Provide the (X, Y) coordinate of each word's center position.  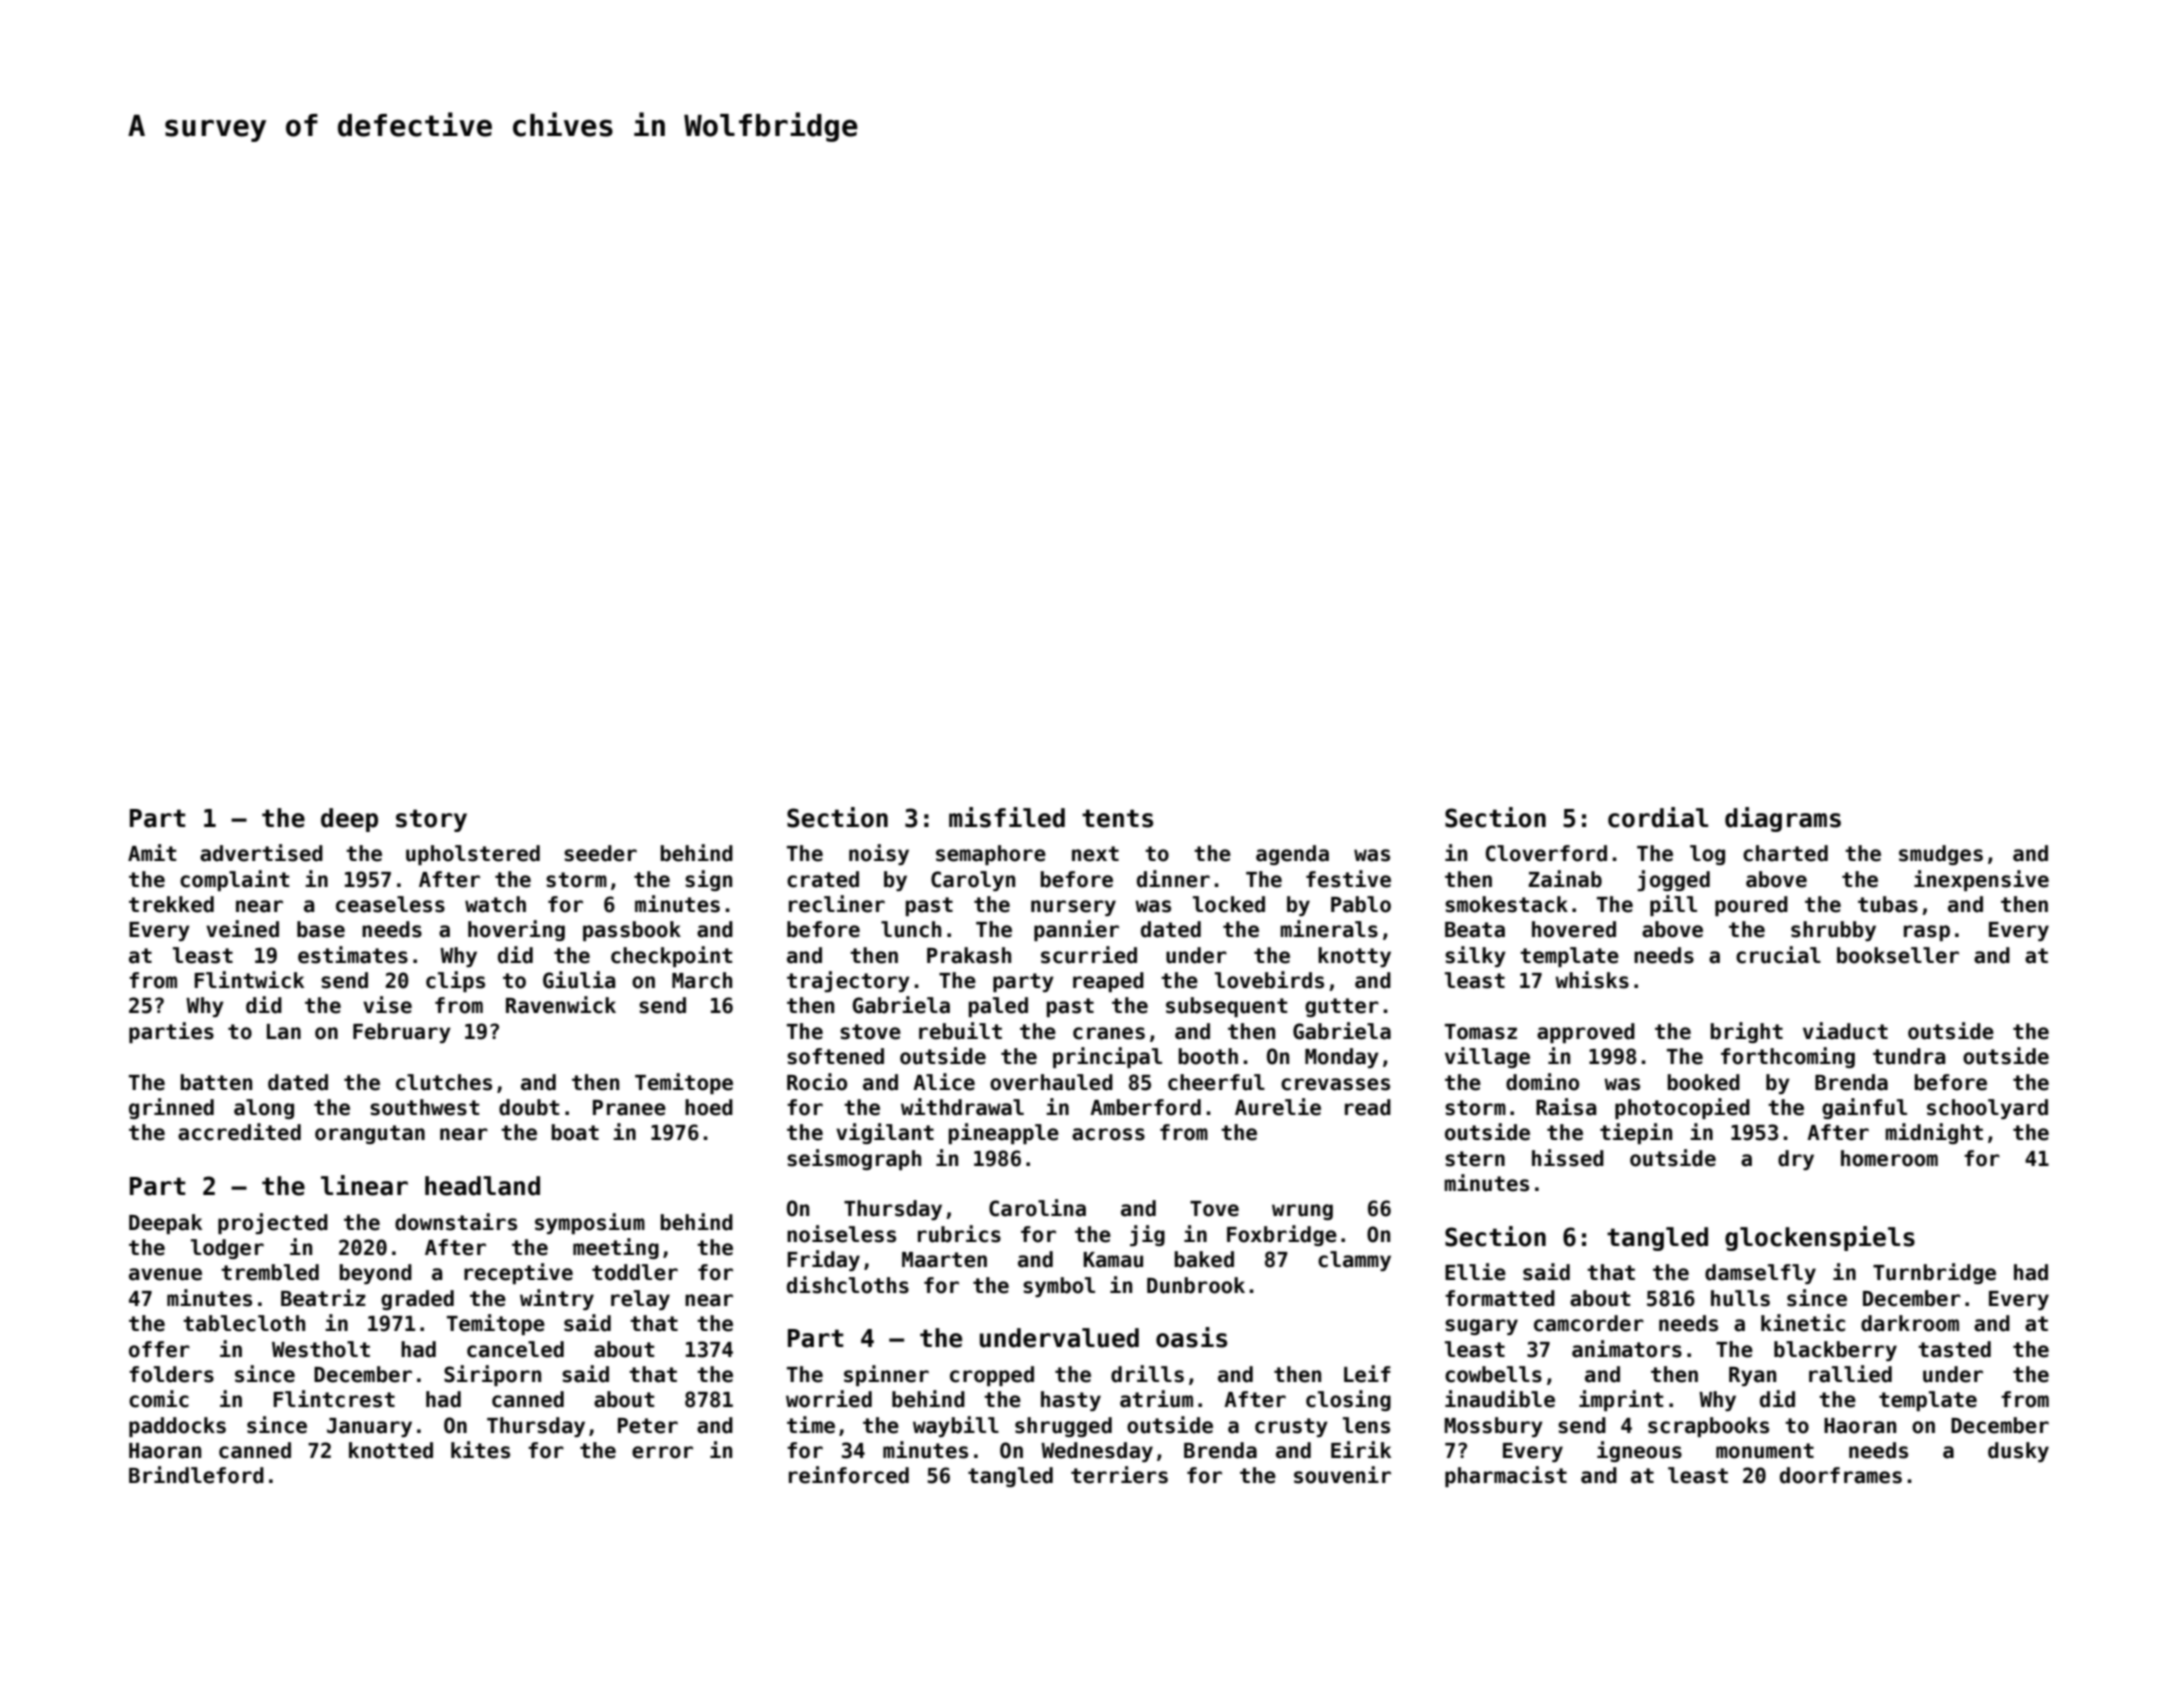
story (431, 820)
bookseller (1898, 955)
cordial (1658, 817)
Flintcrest (334, 1399)
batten (216, 1082)
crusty (1291, 1427)
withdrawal (962, 1107)
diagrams (1783, 819)
